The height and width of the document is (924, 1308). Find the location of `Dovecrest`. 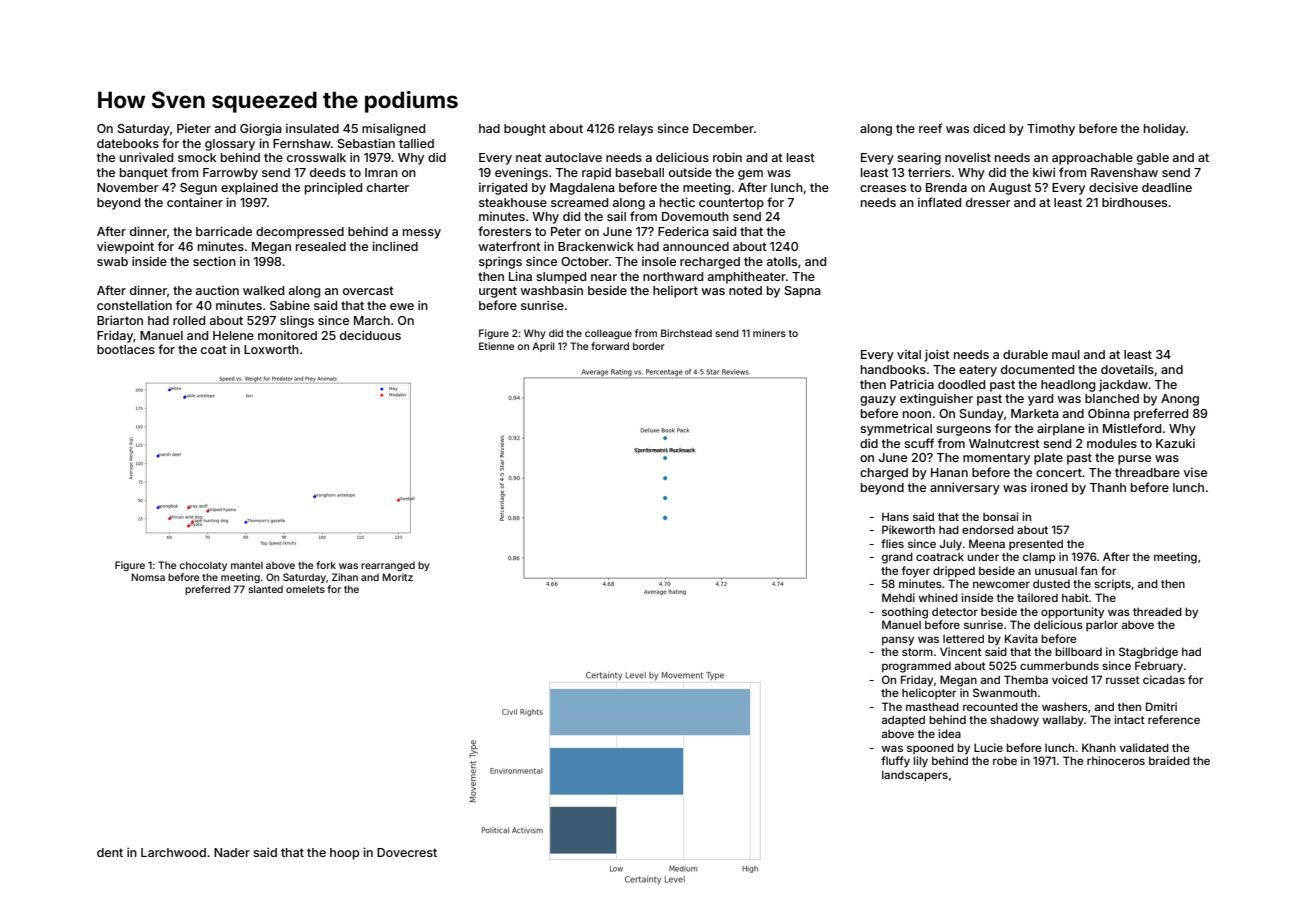

Dovecrest is located at coordinates (407, 852).
